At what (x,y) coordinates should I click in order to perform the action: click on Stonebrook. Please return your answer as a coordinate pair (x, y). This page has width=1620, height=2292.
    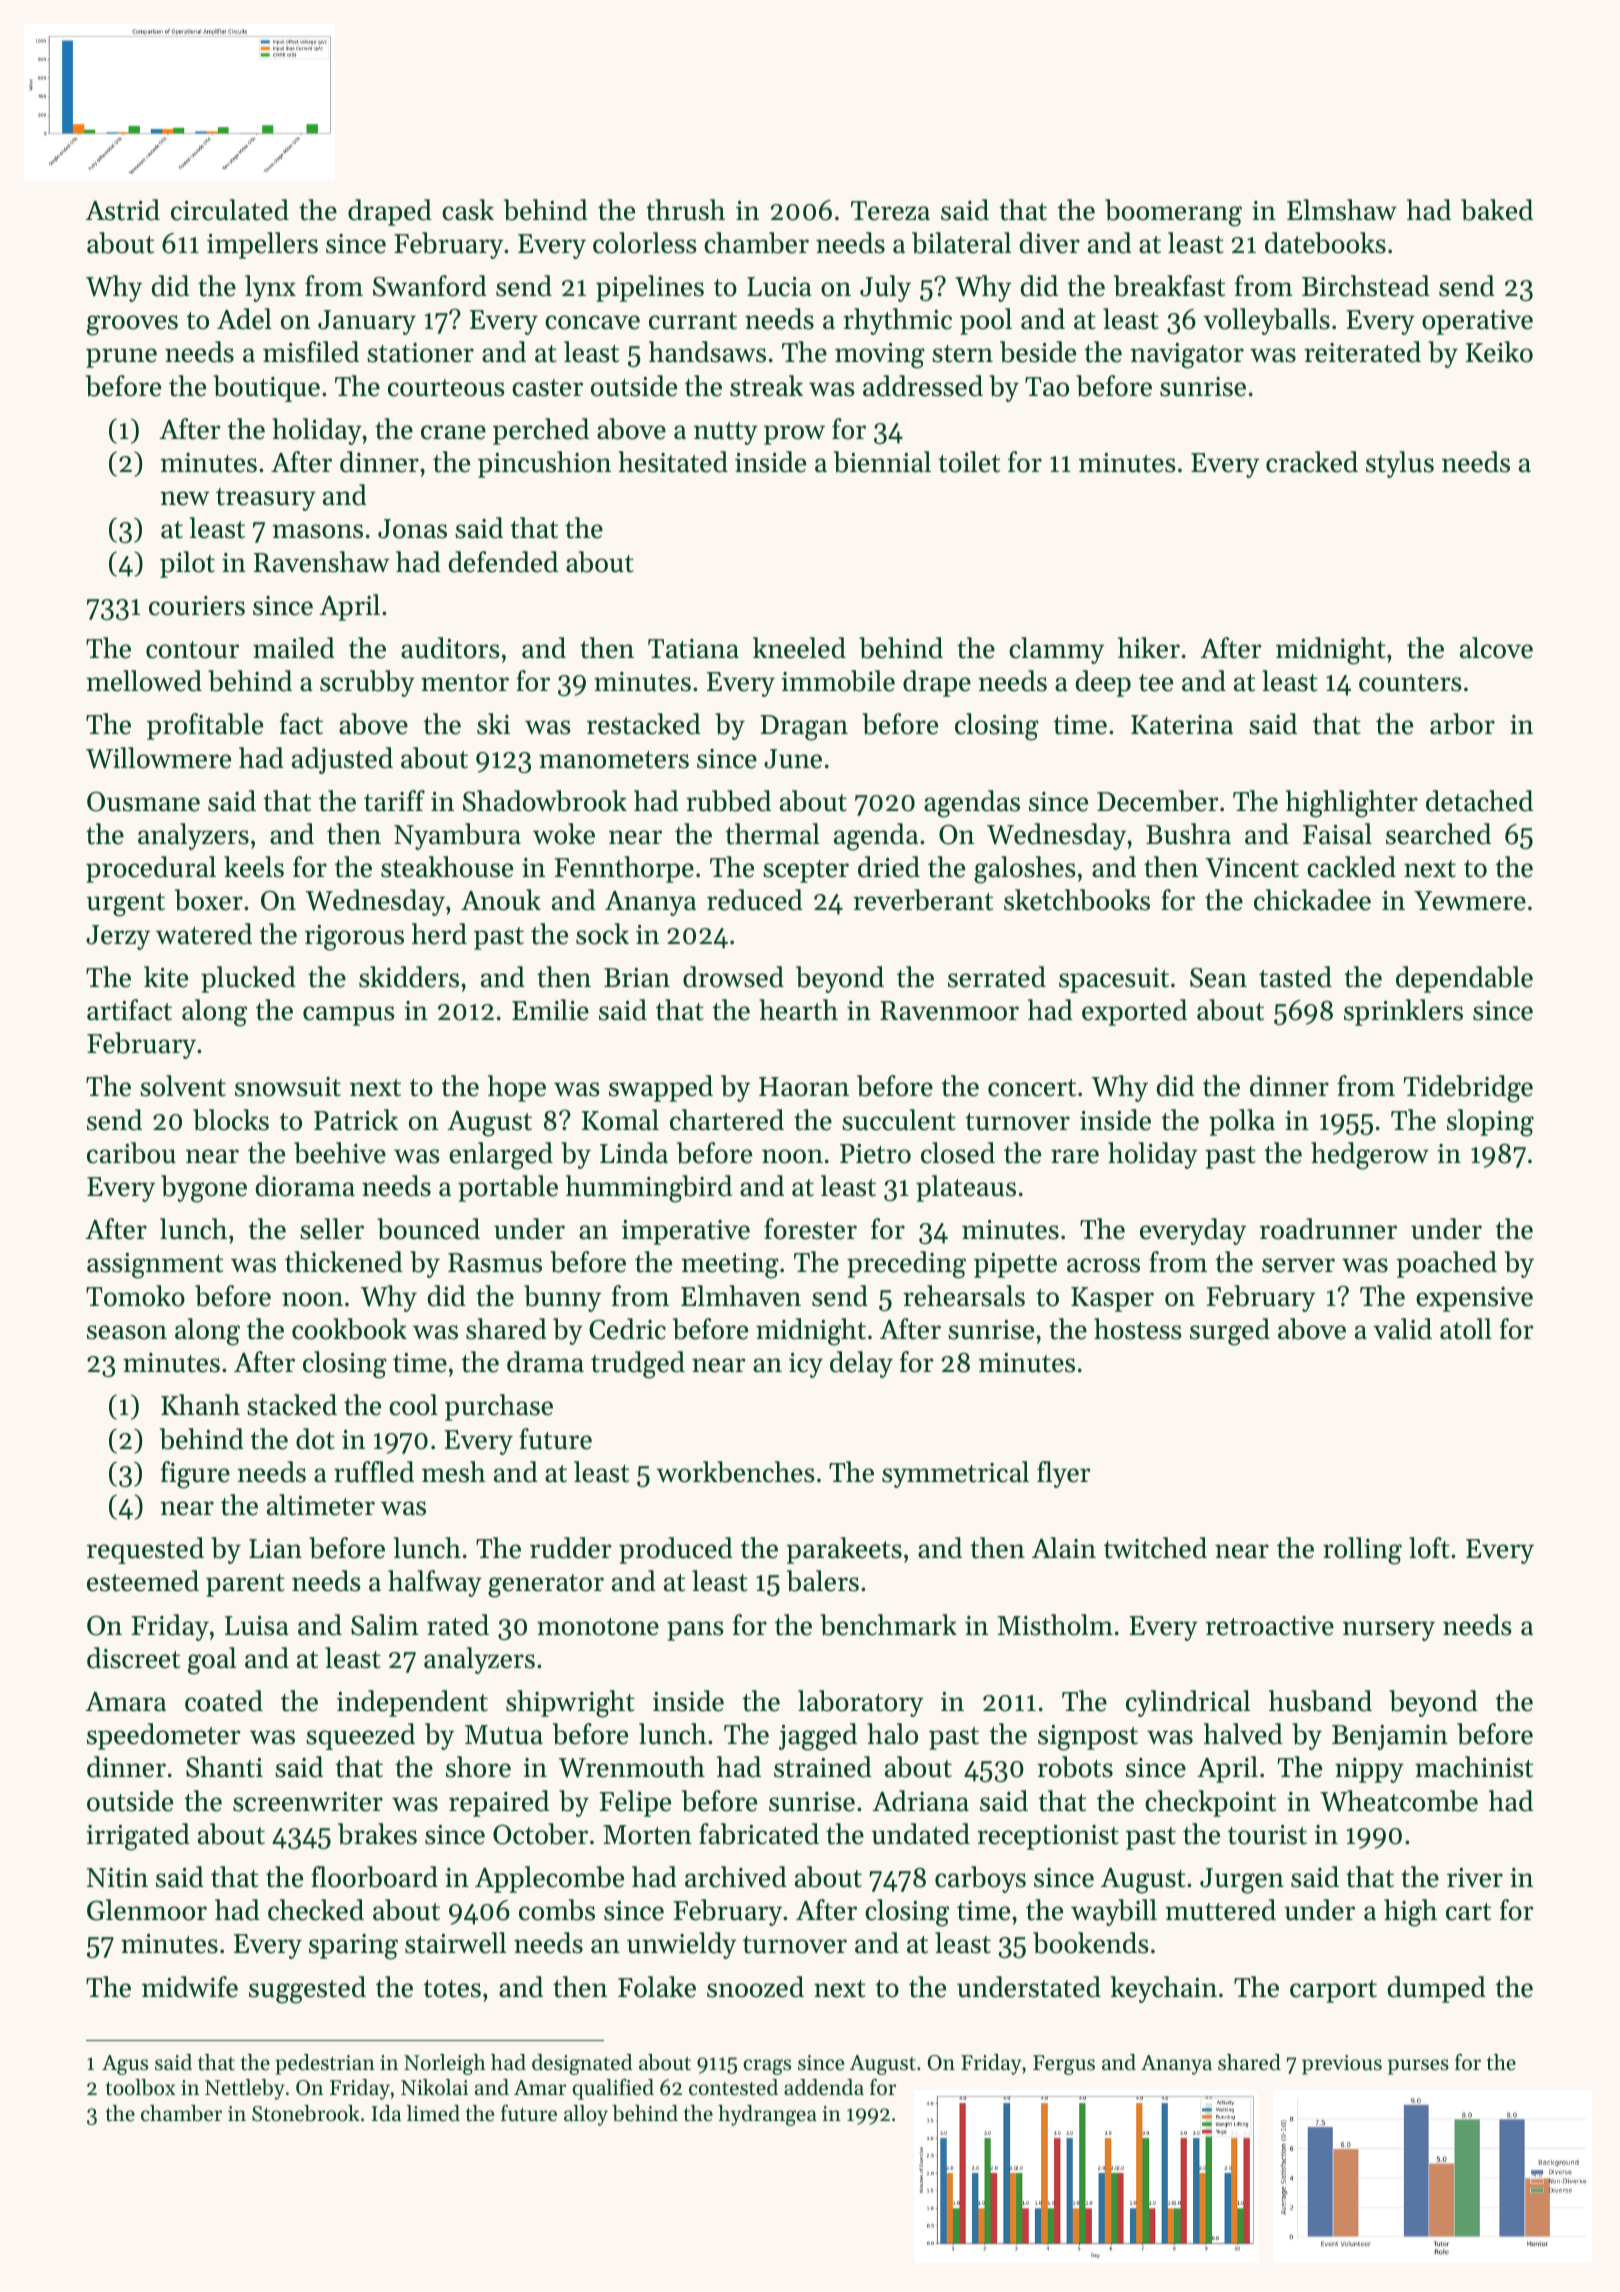
    Looking at the image, I should click on (306, 2113).
